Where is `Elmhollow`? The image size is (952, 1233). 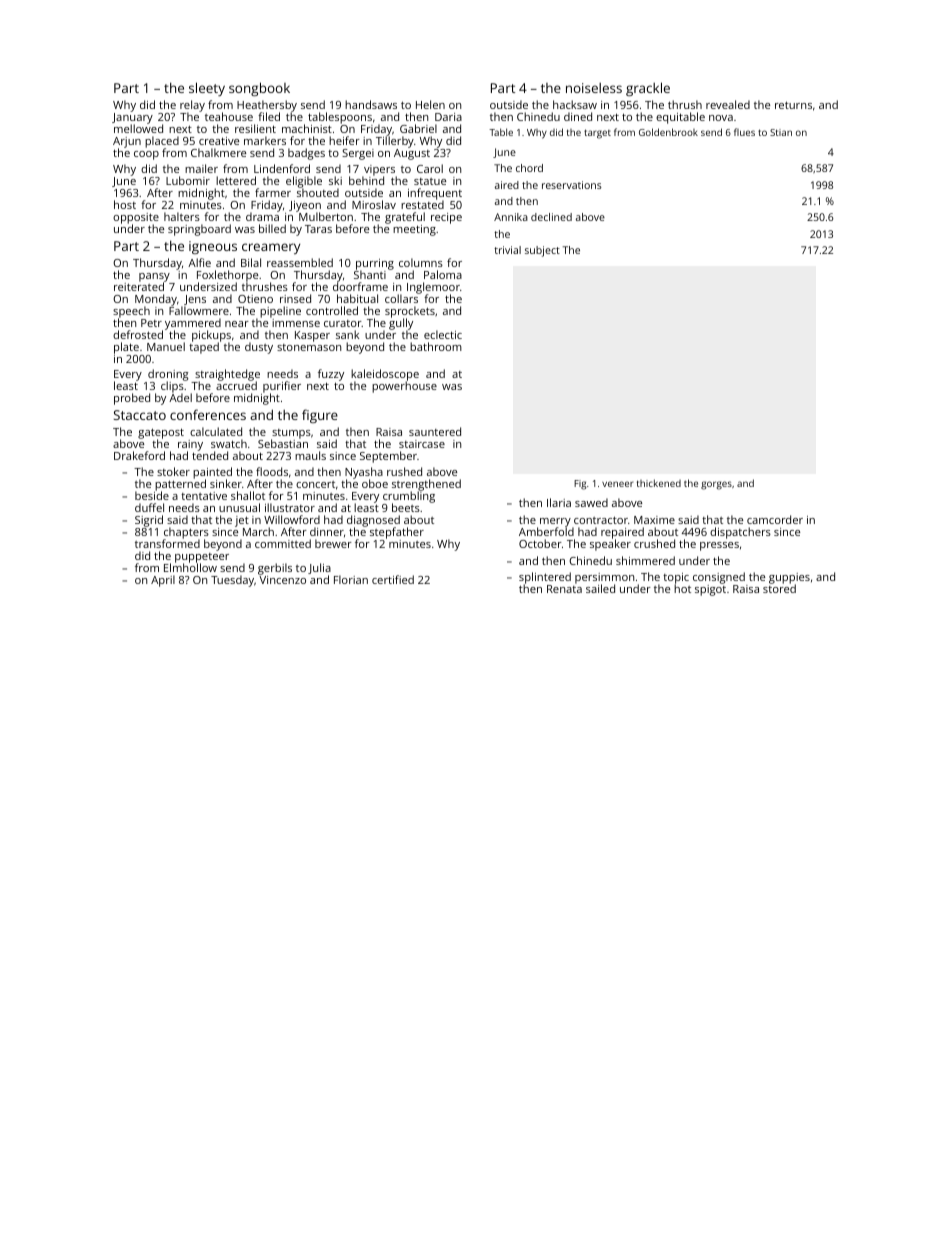 Elmhollow is located at coordinates (190, 567).
